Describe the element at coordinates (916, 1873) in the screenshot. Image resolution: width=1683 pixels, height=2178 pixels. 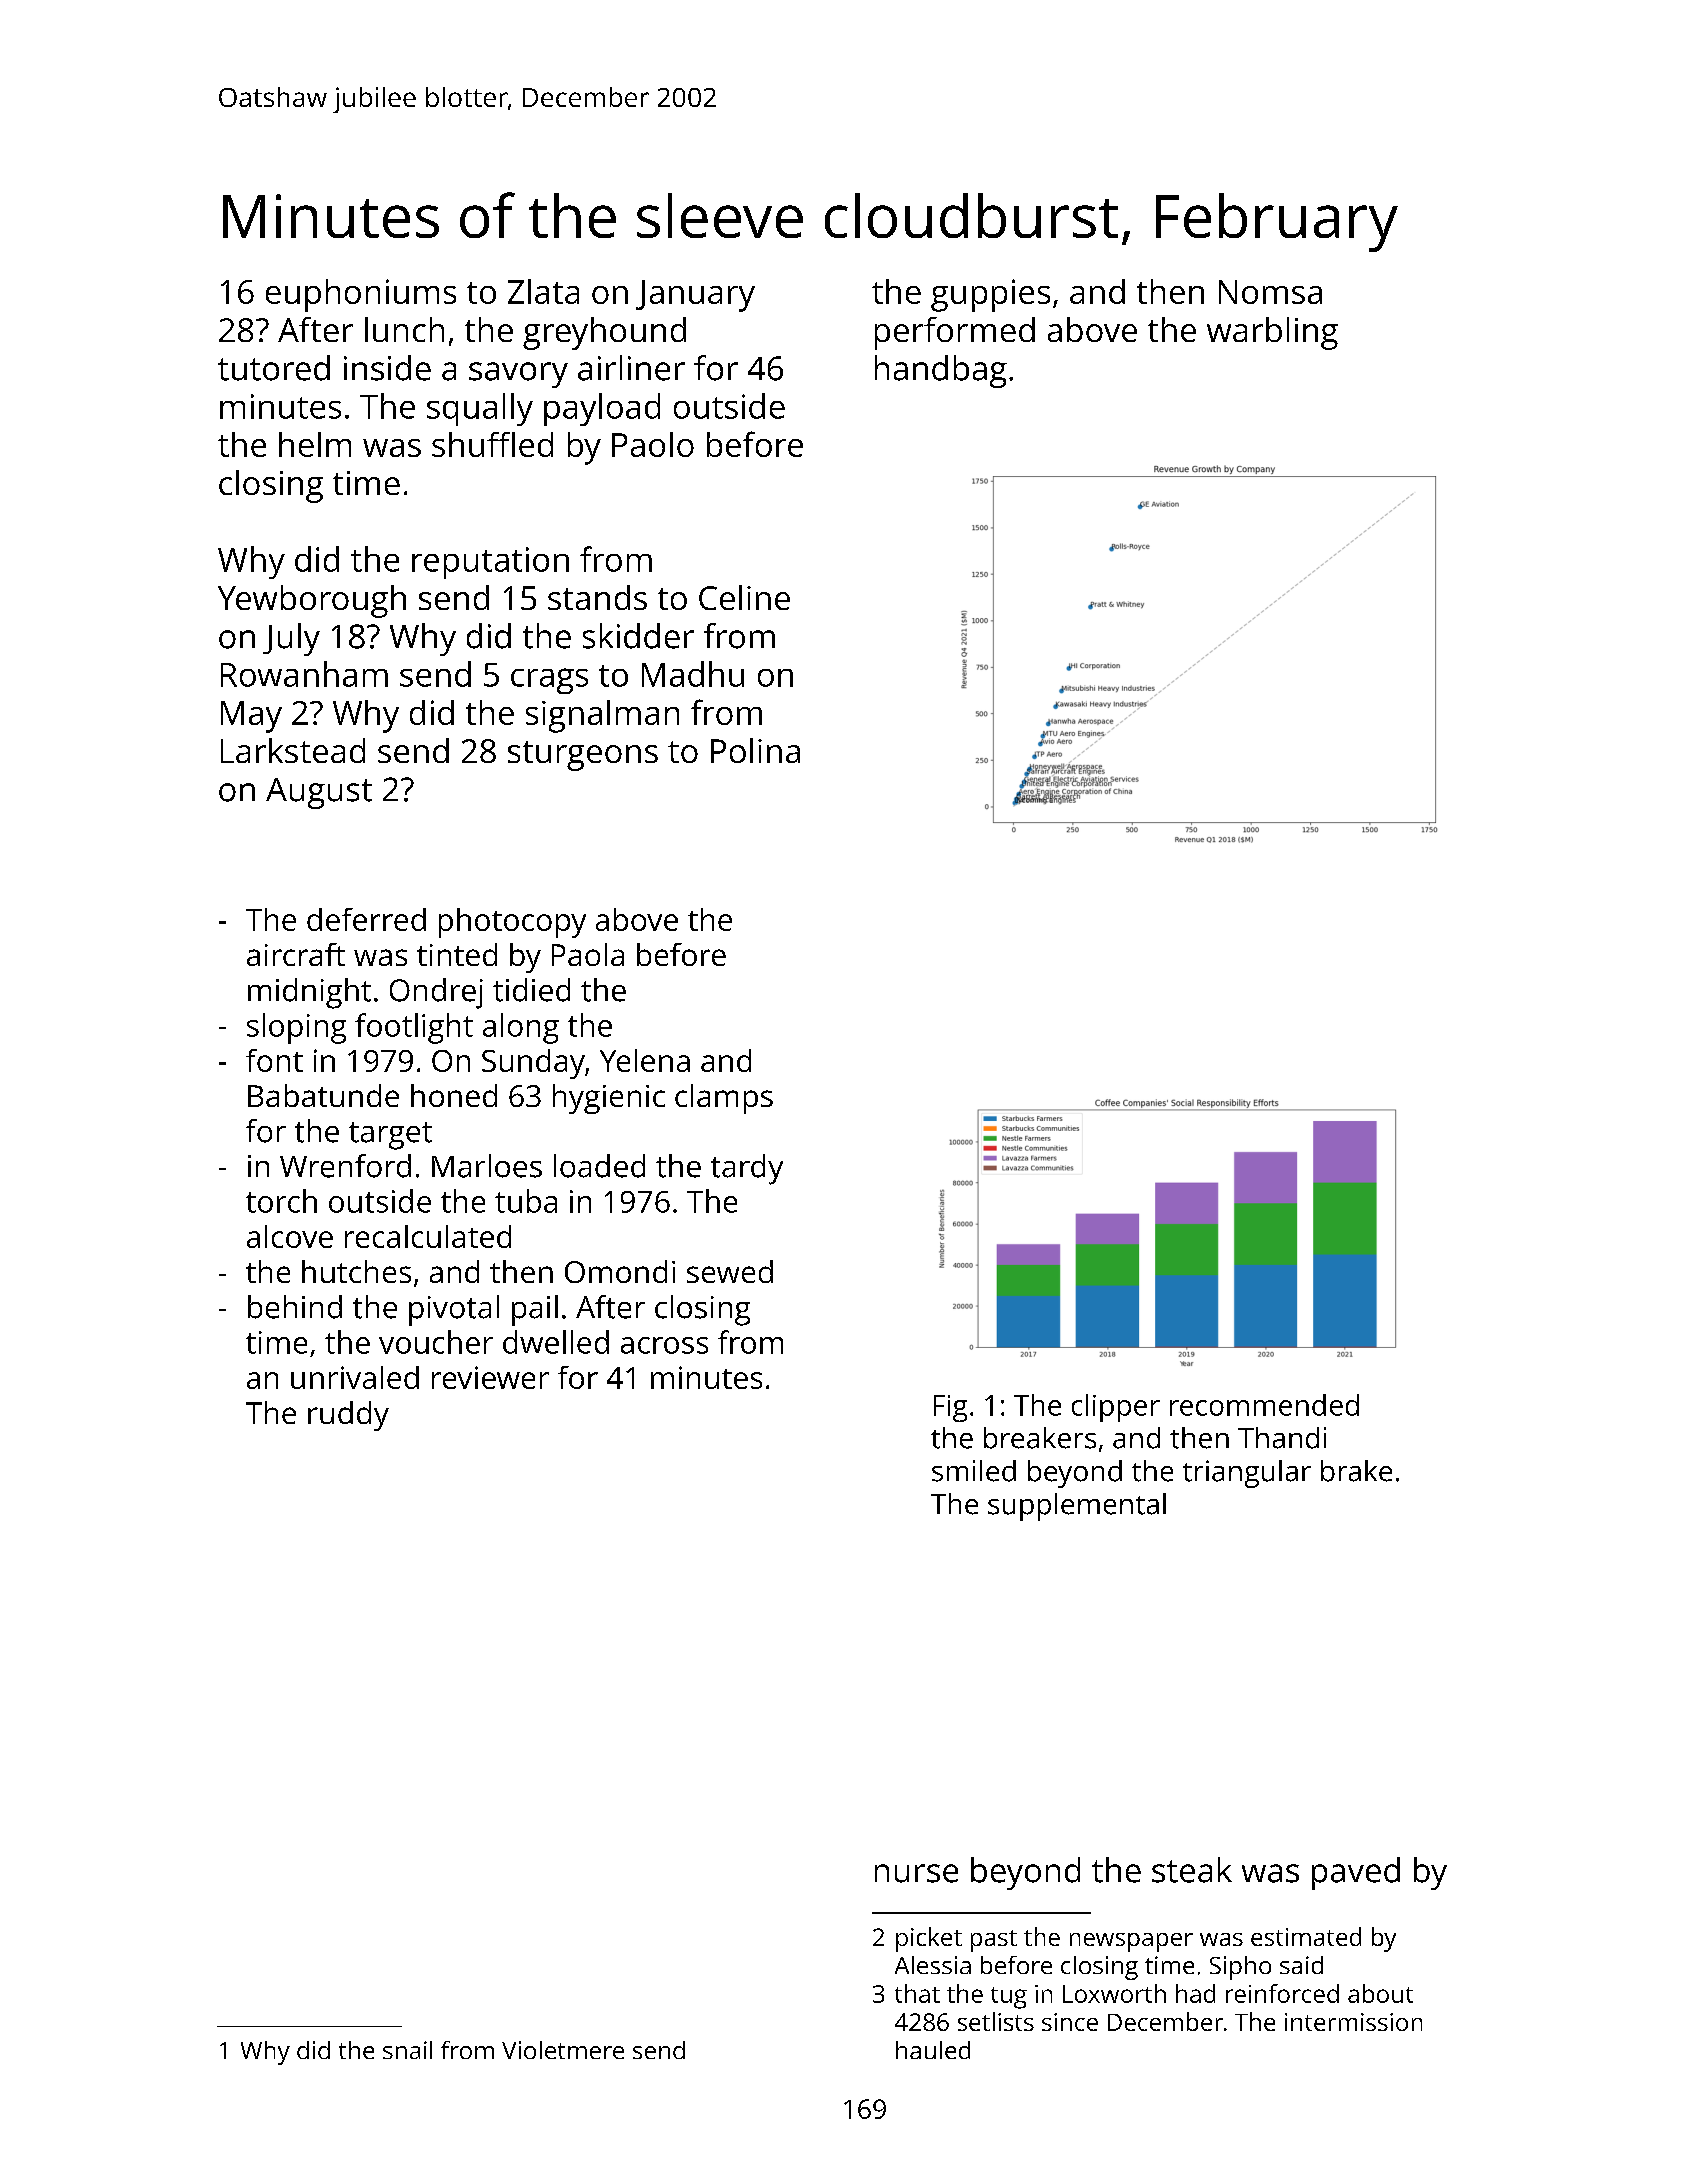
I see `nurse` at that location.
